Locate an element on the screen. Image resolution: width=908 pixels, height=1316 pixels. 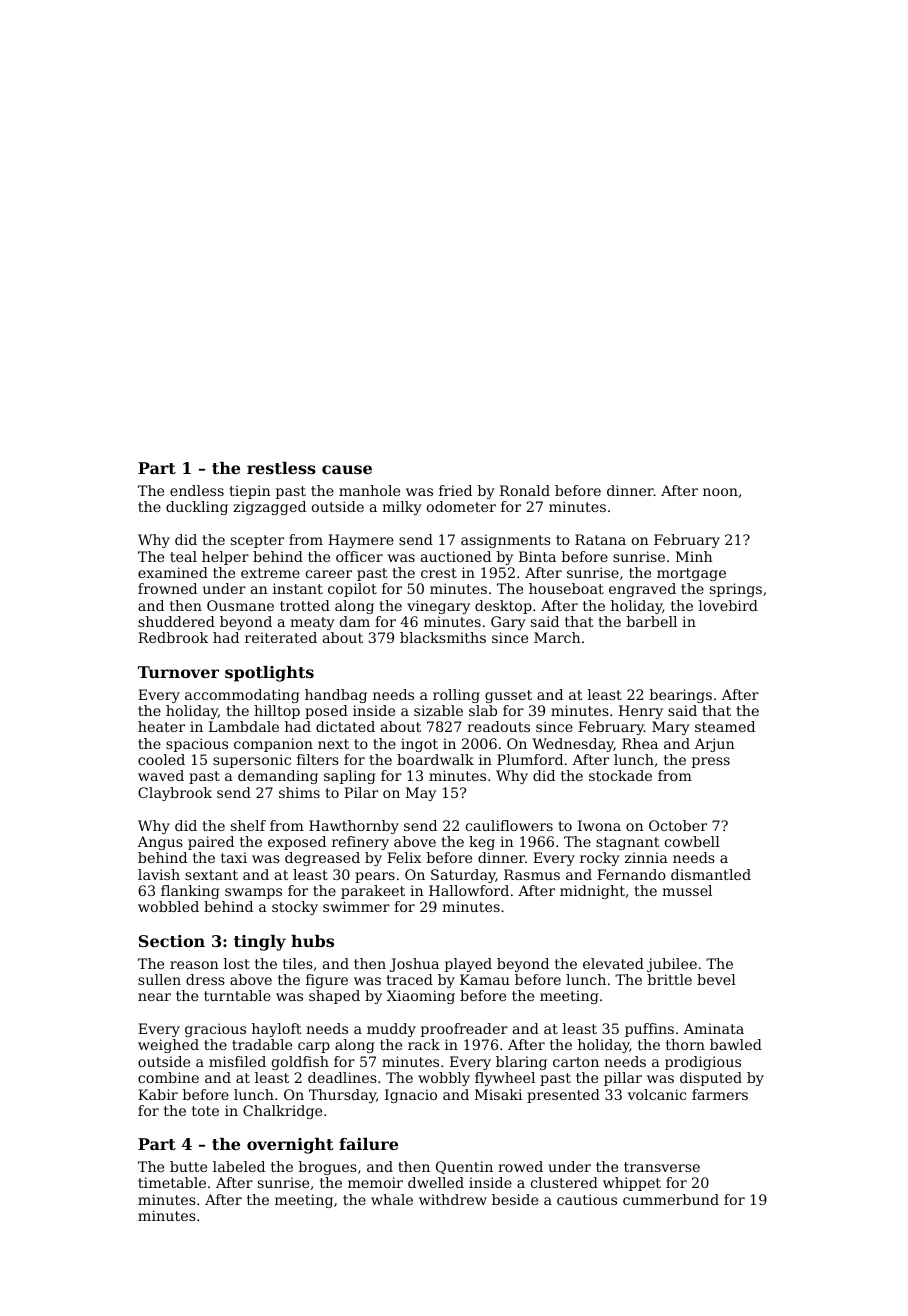
duckling is located at coordinates (197, 508).
